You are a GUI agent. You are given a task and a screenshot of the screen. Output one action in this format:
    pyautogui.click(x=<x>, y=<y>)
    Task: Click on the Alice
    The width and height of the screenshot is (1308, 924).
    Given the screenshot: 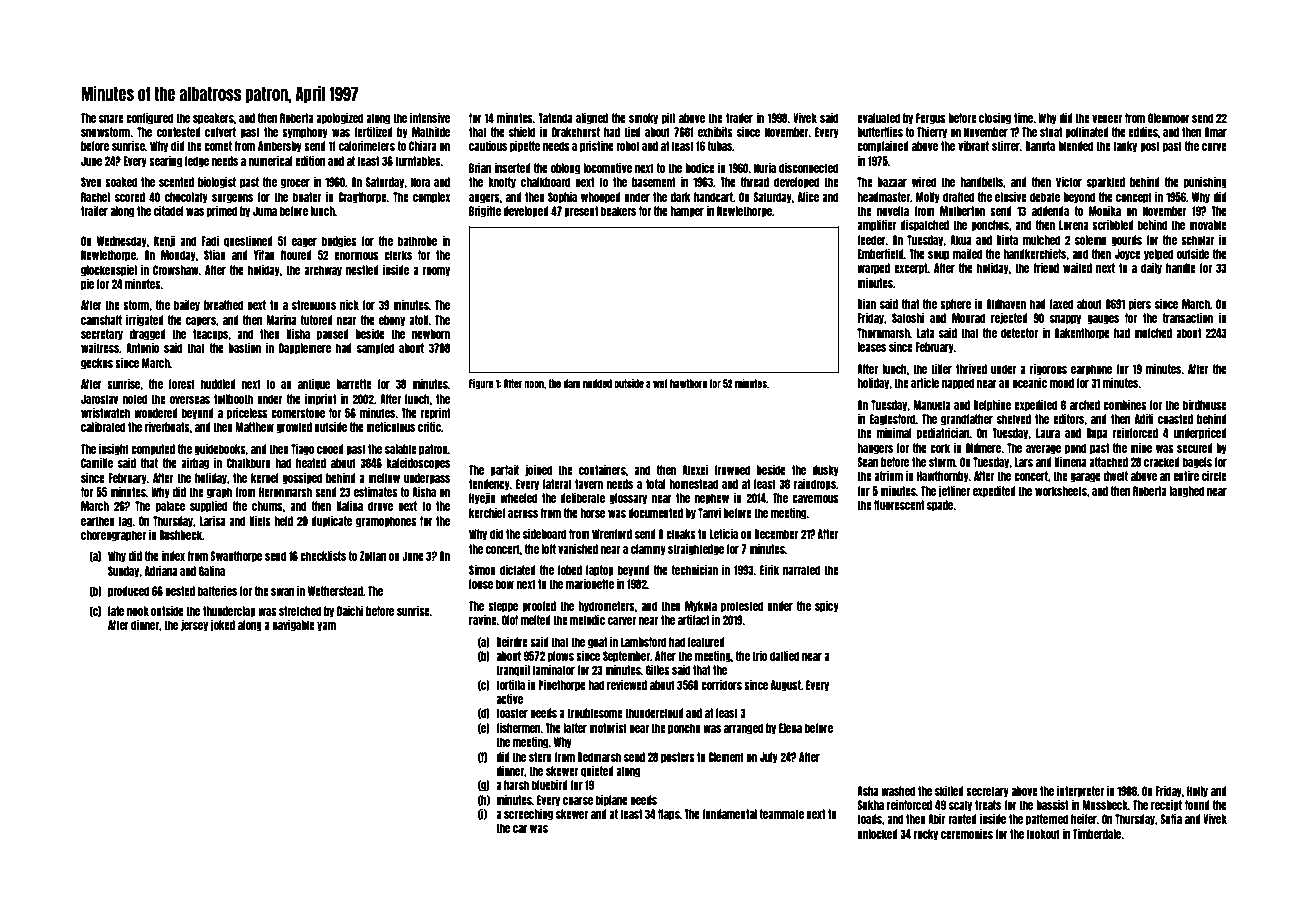 What is the action you would take?
    pyautogui.click(x=808, y=197)
